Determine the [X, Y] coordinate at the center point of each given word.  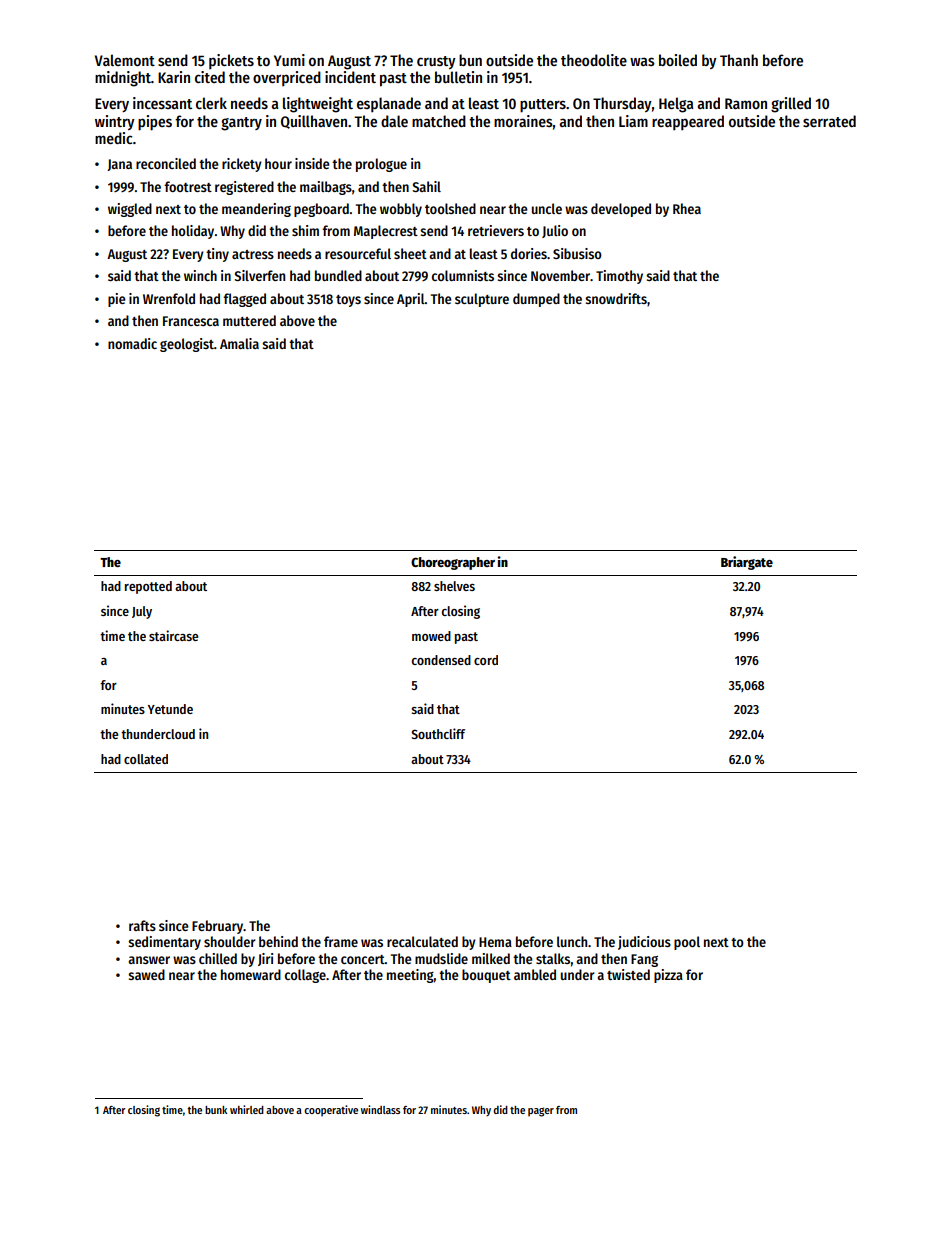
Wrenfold [169, 298]
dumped [536, 300]
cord [486, 660]
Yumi [289, 60]
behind [278, 941]
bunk [216, 1110]
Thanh [739, 60]
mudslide [441, 958]
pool [687, 943]
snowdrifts [616, 298]
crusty [436, 62]
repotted [148, 587]
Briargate [747, 563]
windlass [380, 1109]
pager [541, 1112]
